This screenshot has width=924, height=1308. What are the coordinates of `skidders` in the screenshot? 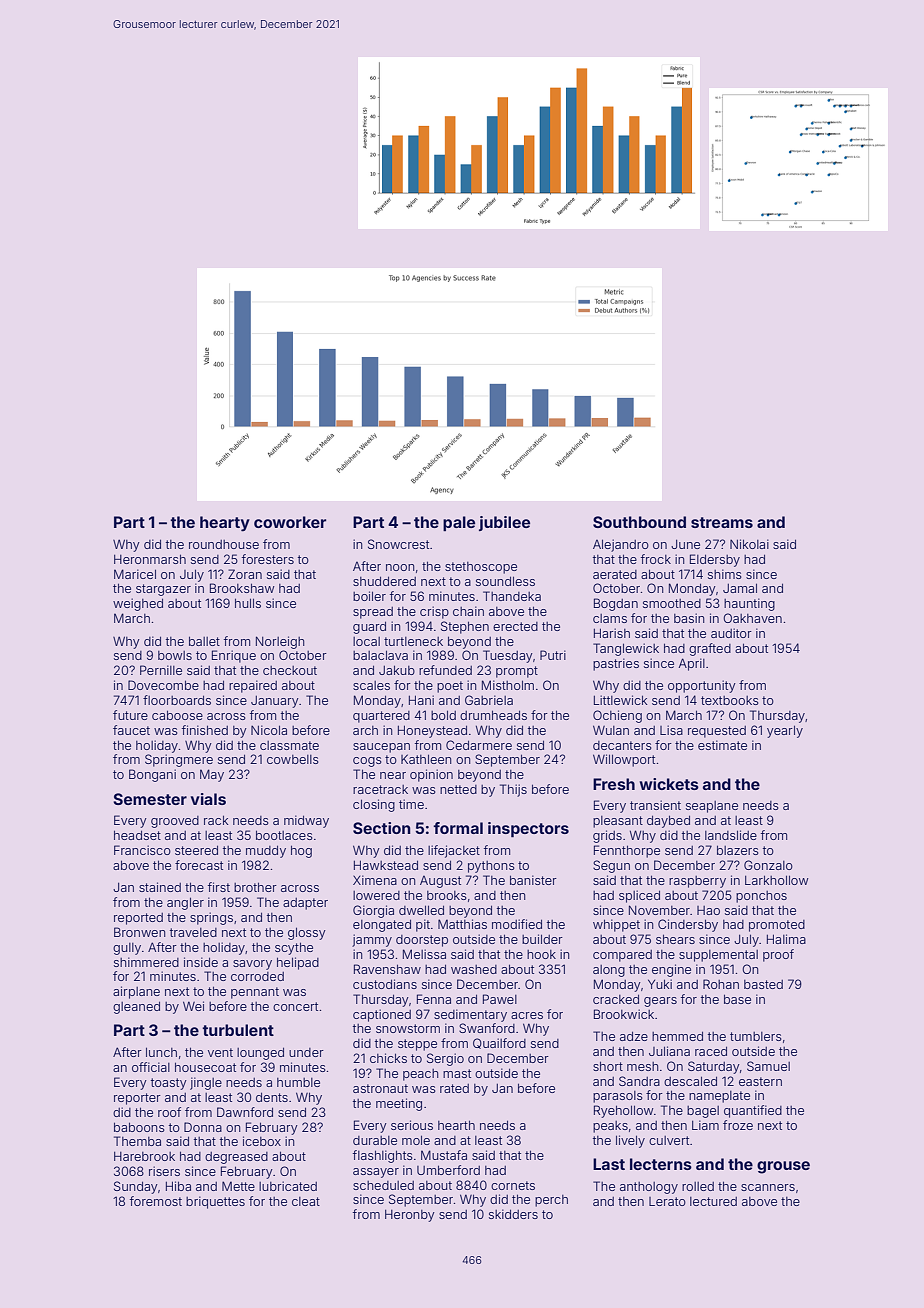 It's located at (513, 1214).
